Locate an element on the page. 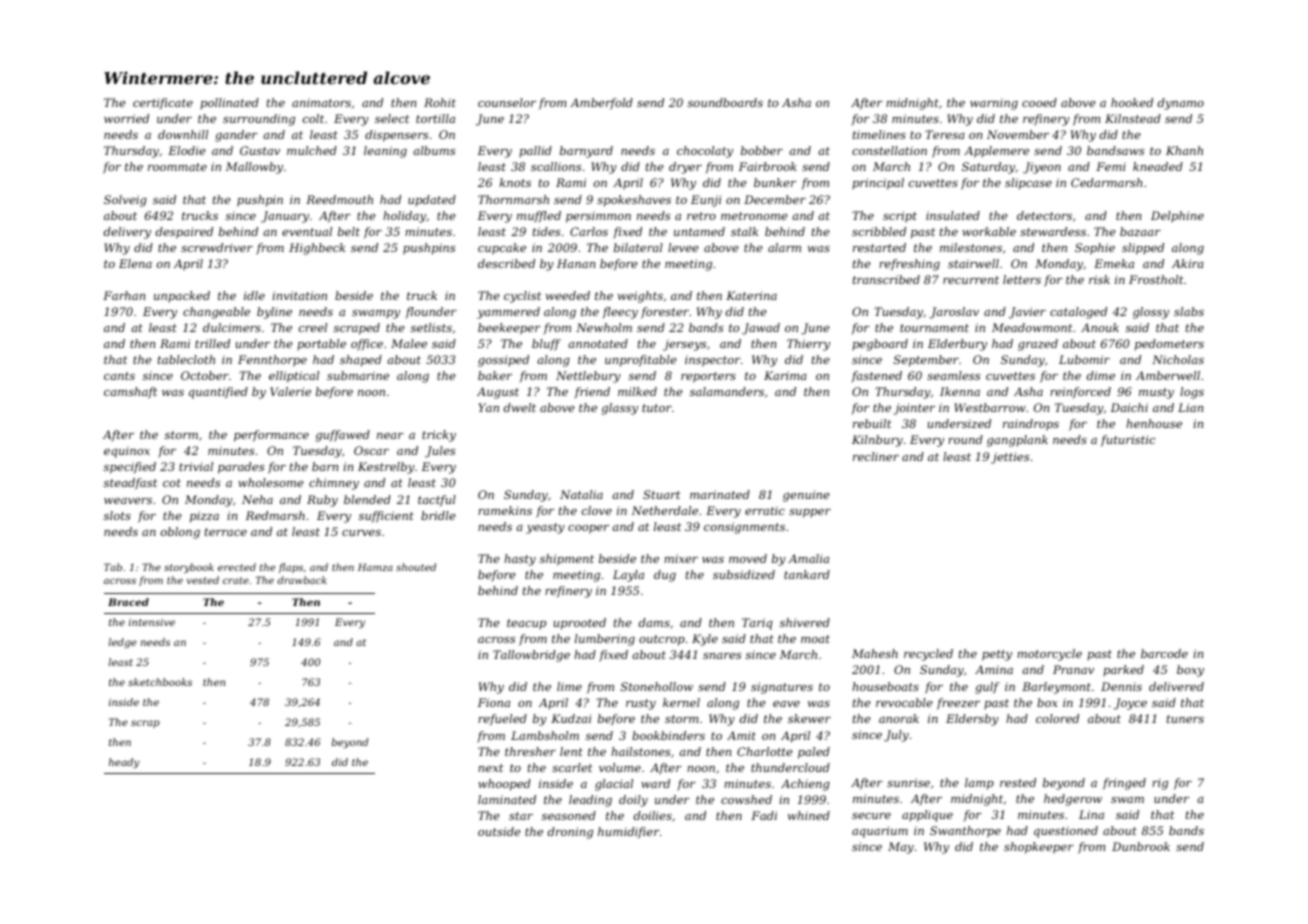  certificate is located at coordinates (163, 104).
